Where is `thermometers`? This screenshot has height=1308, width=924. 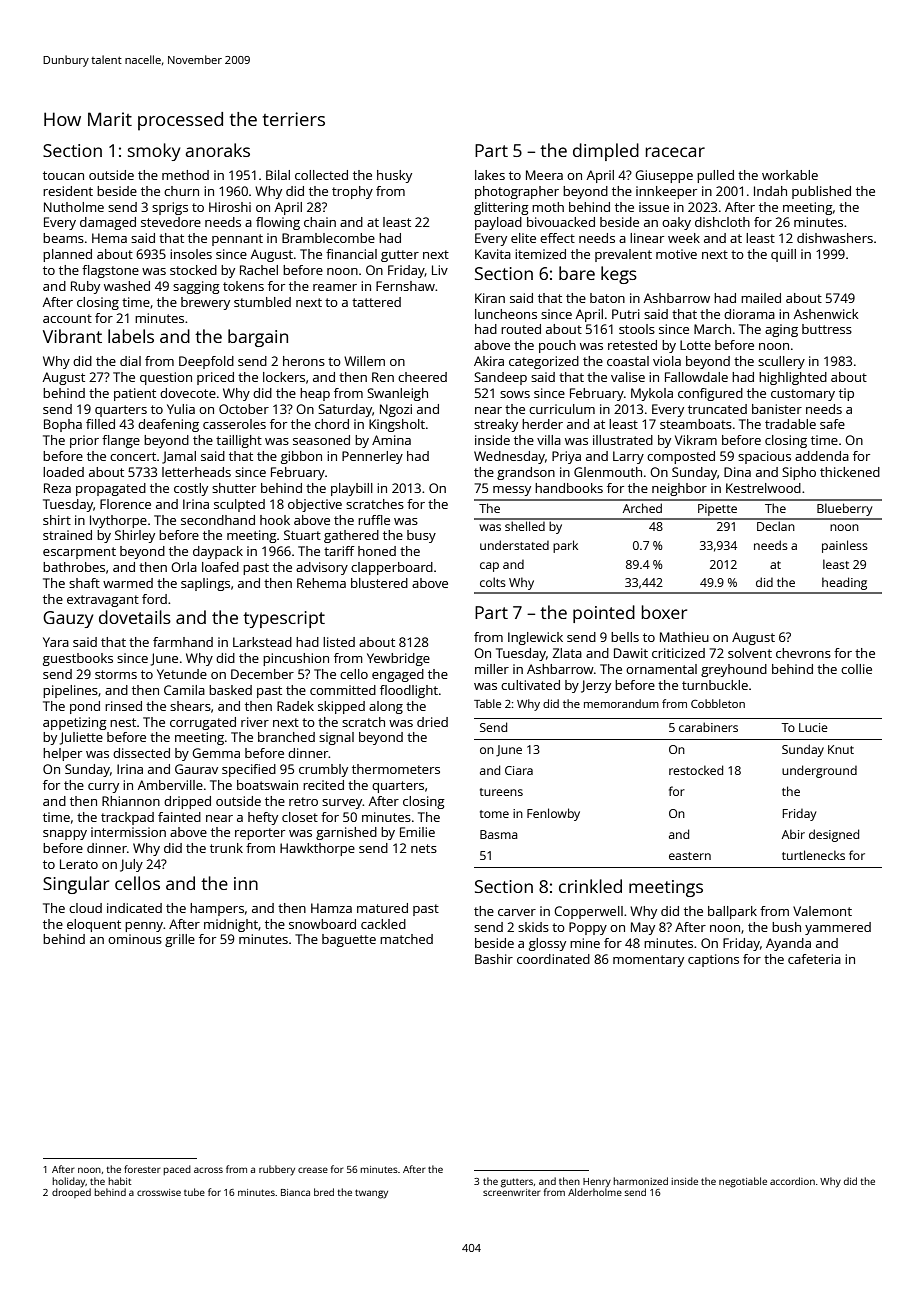 thermometers is located at coordinates (396, 769).
